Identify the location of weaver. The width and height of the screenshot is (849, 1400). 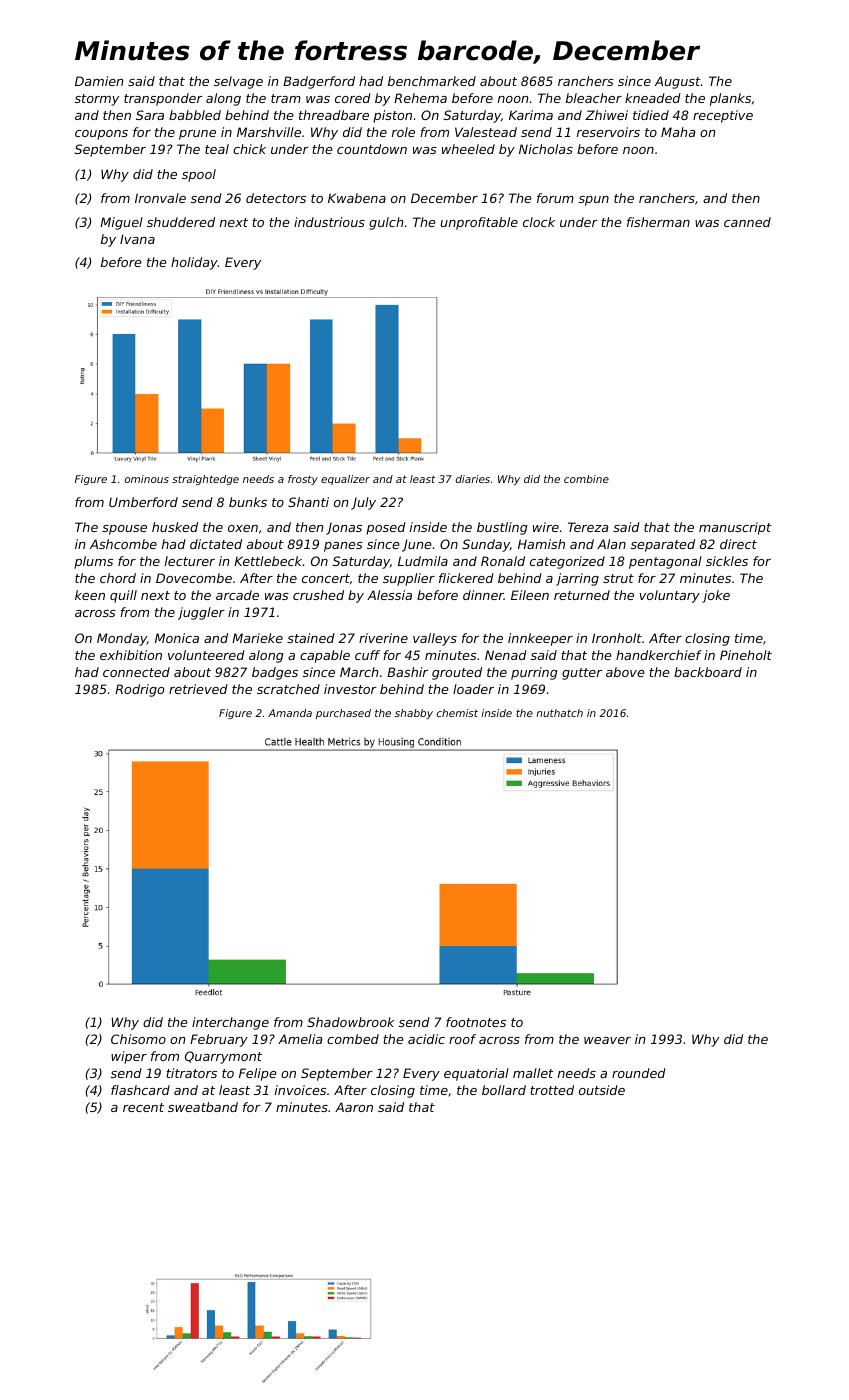
(607, 1040).
